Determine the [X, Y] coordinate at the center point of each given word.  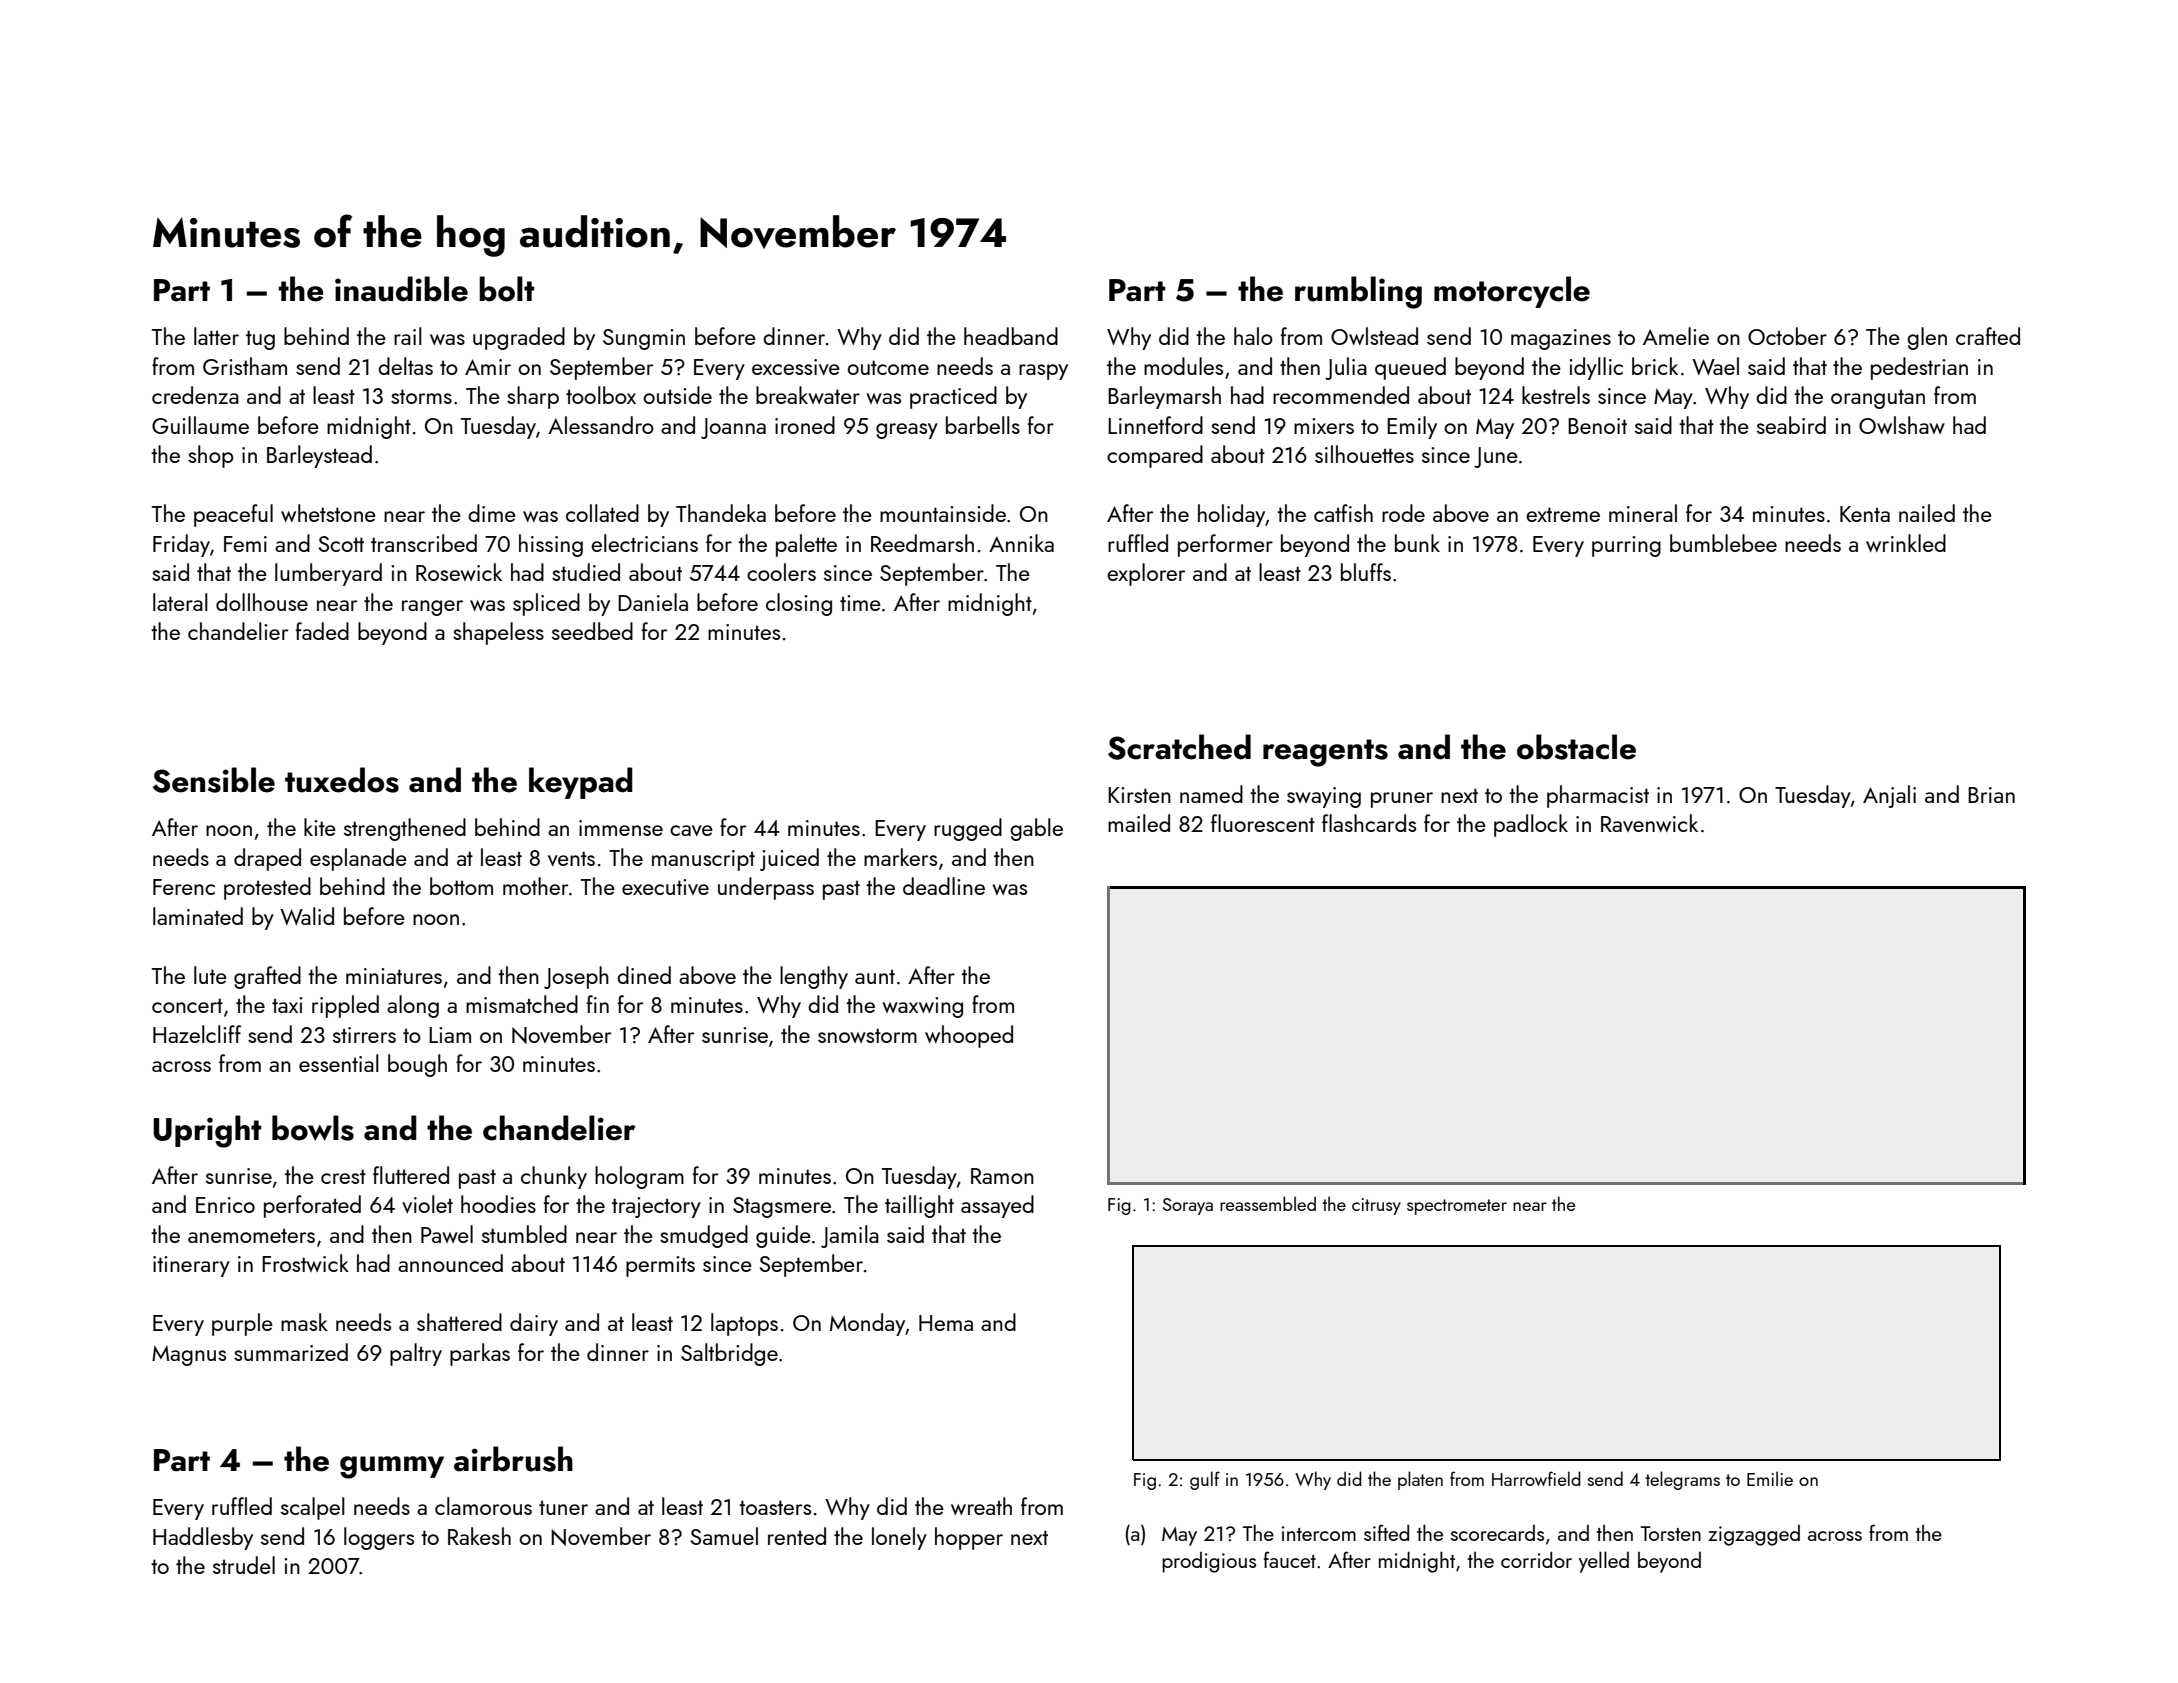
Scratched [1179, 747]
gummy [392, 1467]
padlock [1531, 825]
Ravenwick [1649, 823]
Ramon [1002, 1176]
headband [1011, 336]
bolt [506, 289]
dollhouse [262, 602]
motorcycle [1512, 292]
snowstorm [867, 1035]
